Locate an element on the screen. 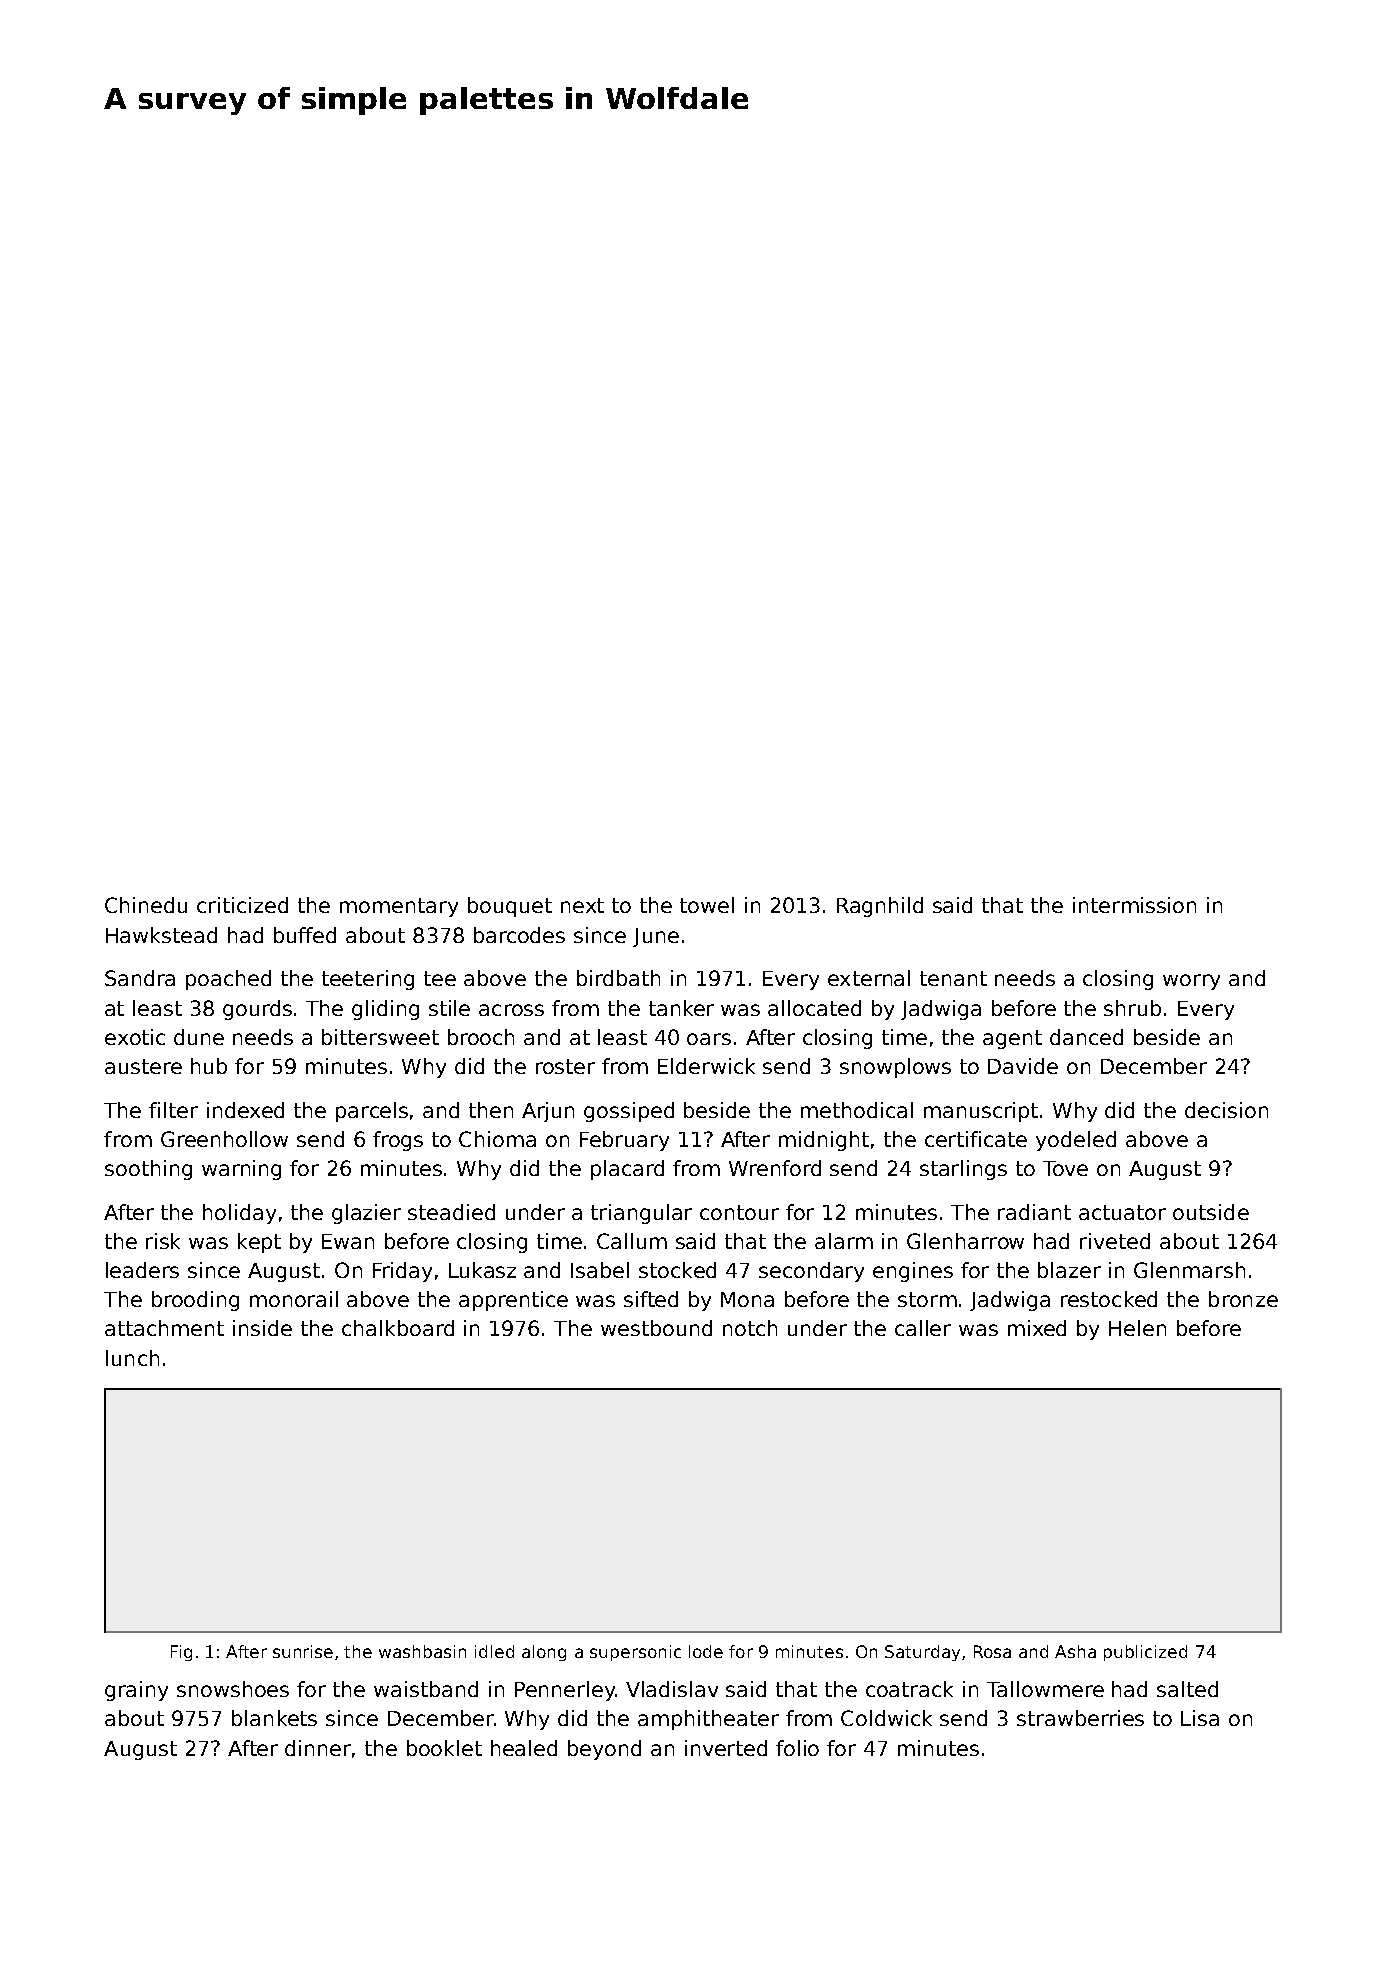 Image resolution: width=1386 pixels, height=1969 pixels. agent is located at coordinates (1012, 1039).
